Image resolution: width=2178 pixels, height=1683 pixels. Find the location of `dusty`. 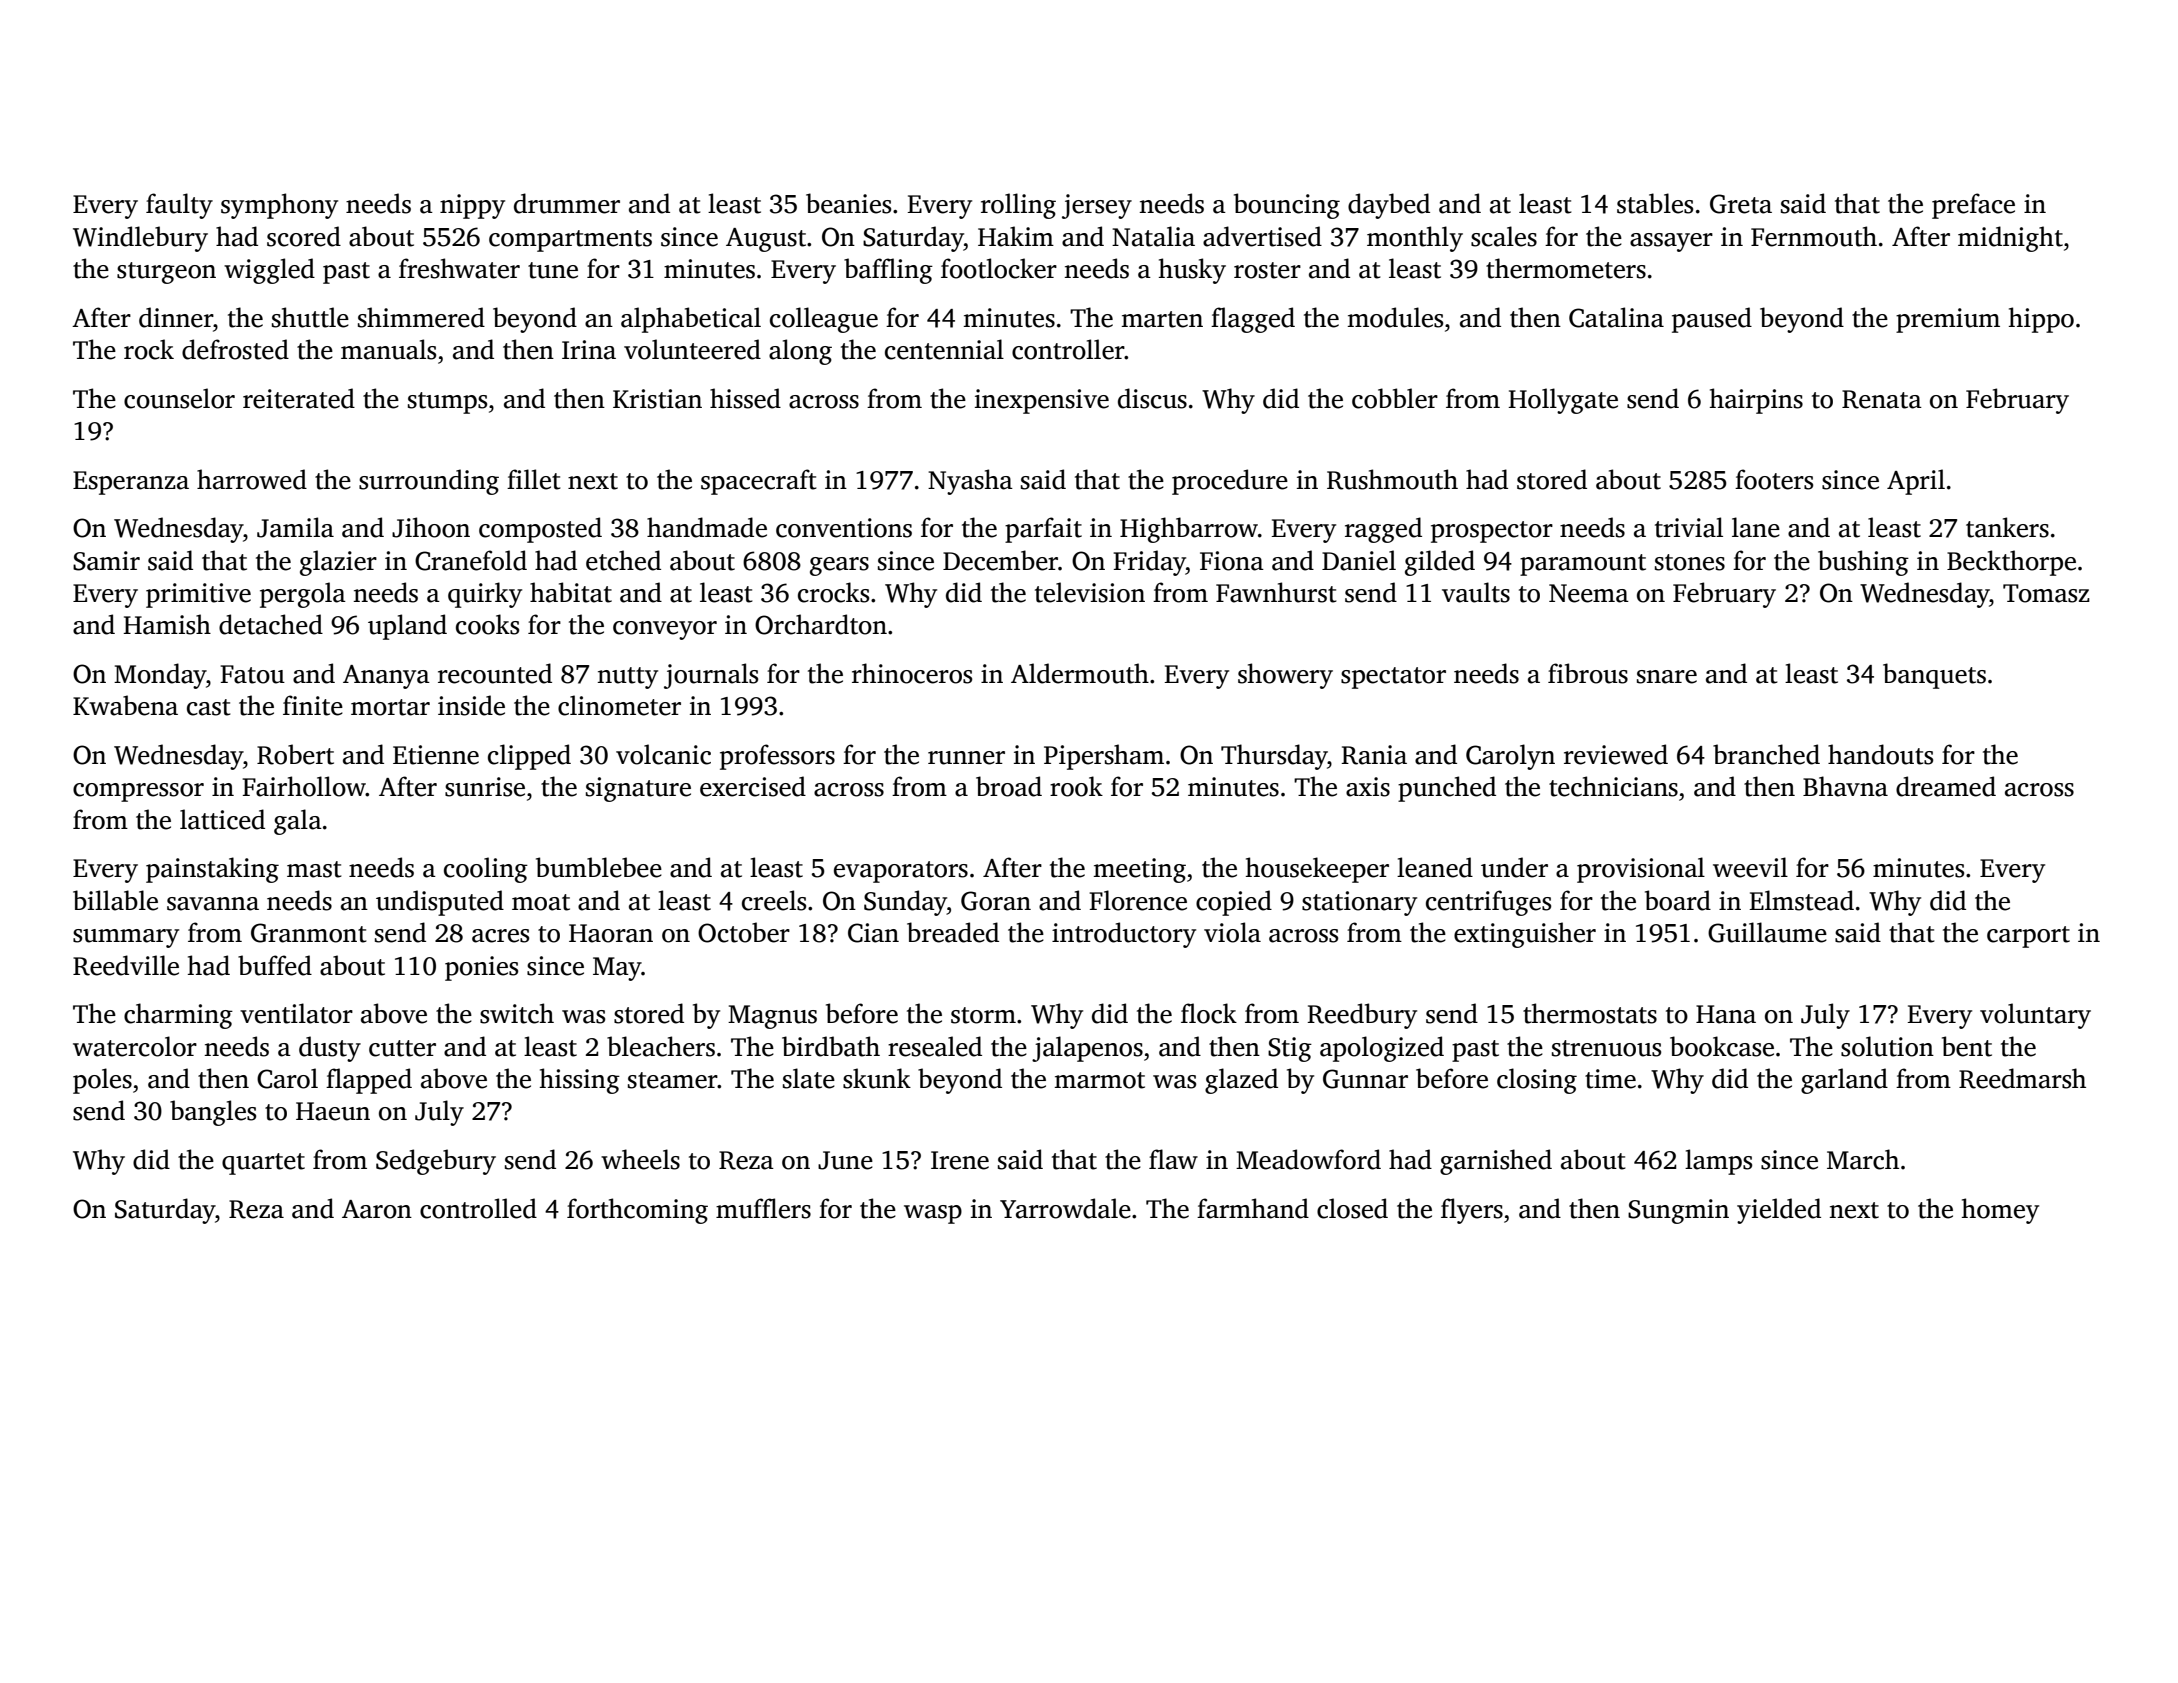

dusty is located at coordinates (330, 1049).
